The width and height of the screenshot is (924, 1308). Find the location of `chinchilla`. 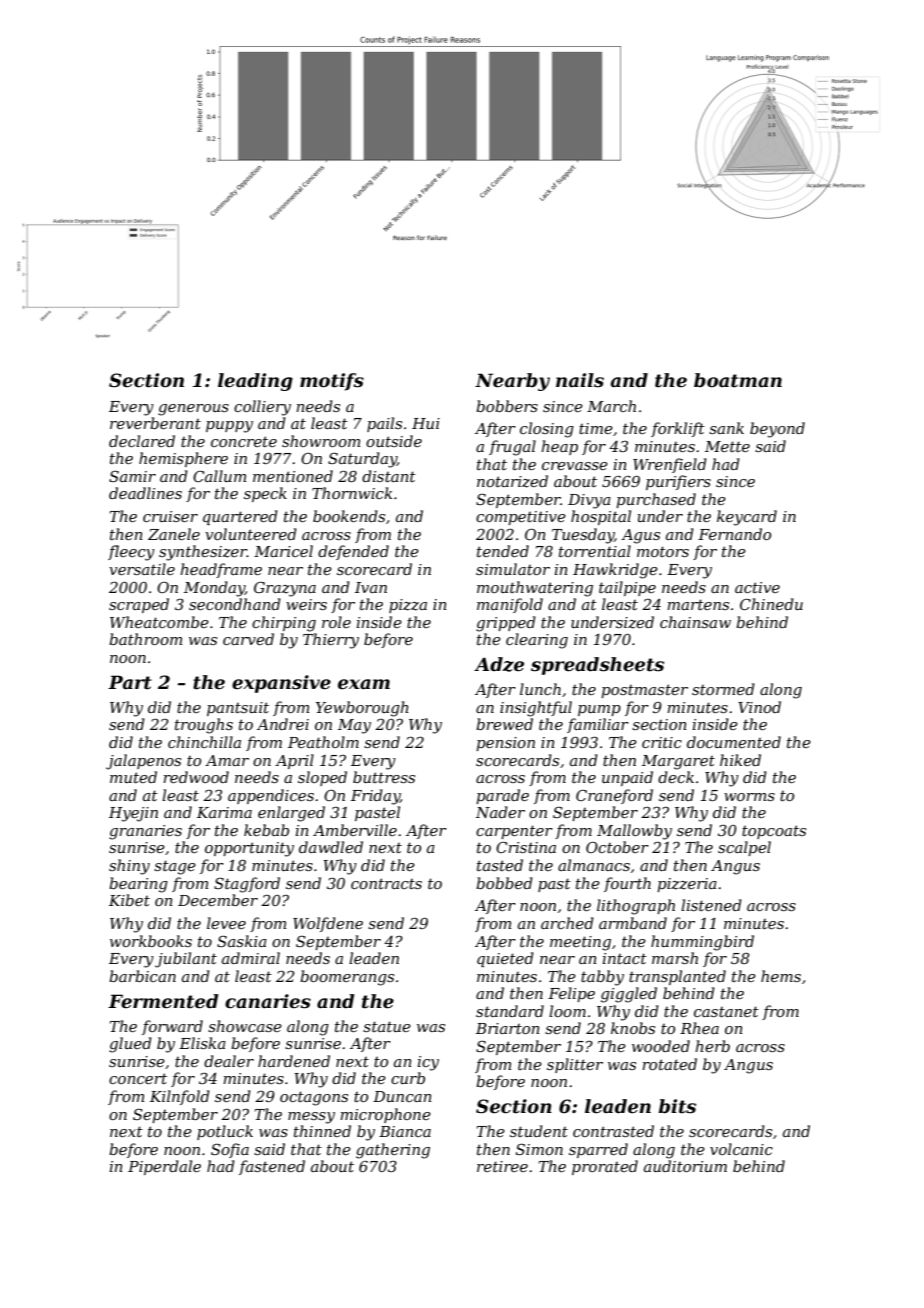

chinchilla is located at coordinates (204, 742).
